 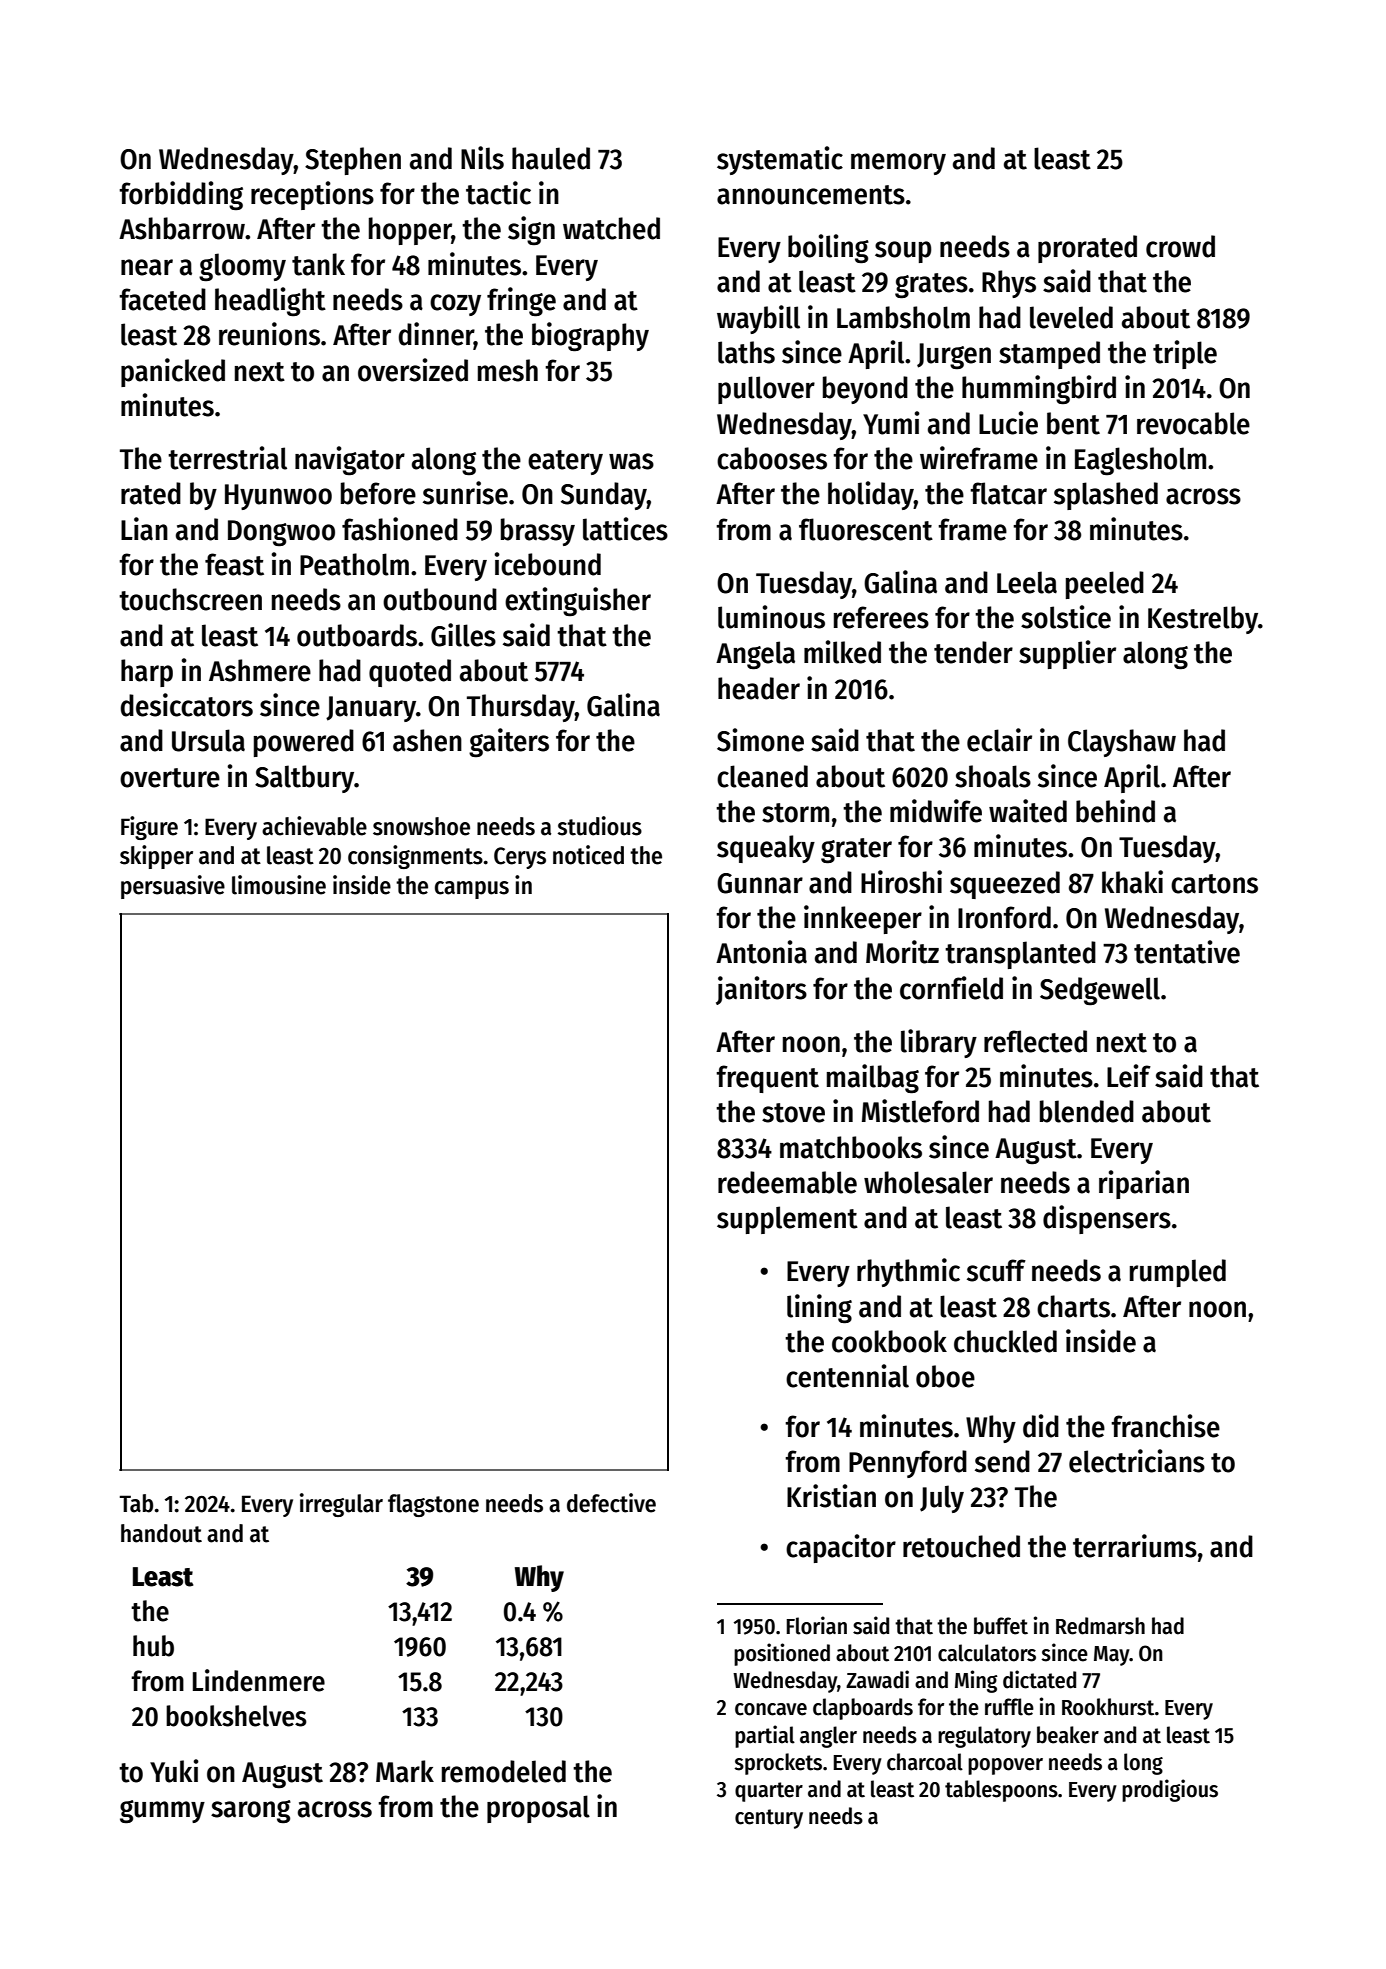 What do you see at coordinates (341, 1505) in the image?
I see `irregular` at bounding box center [341, 1505].
